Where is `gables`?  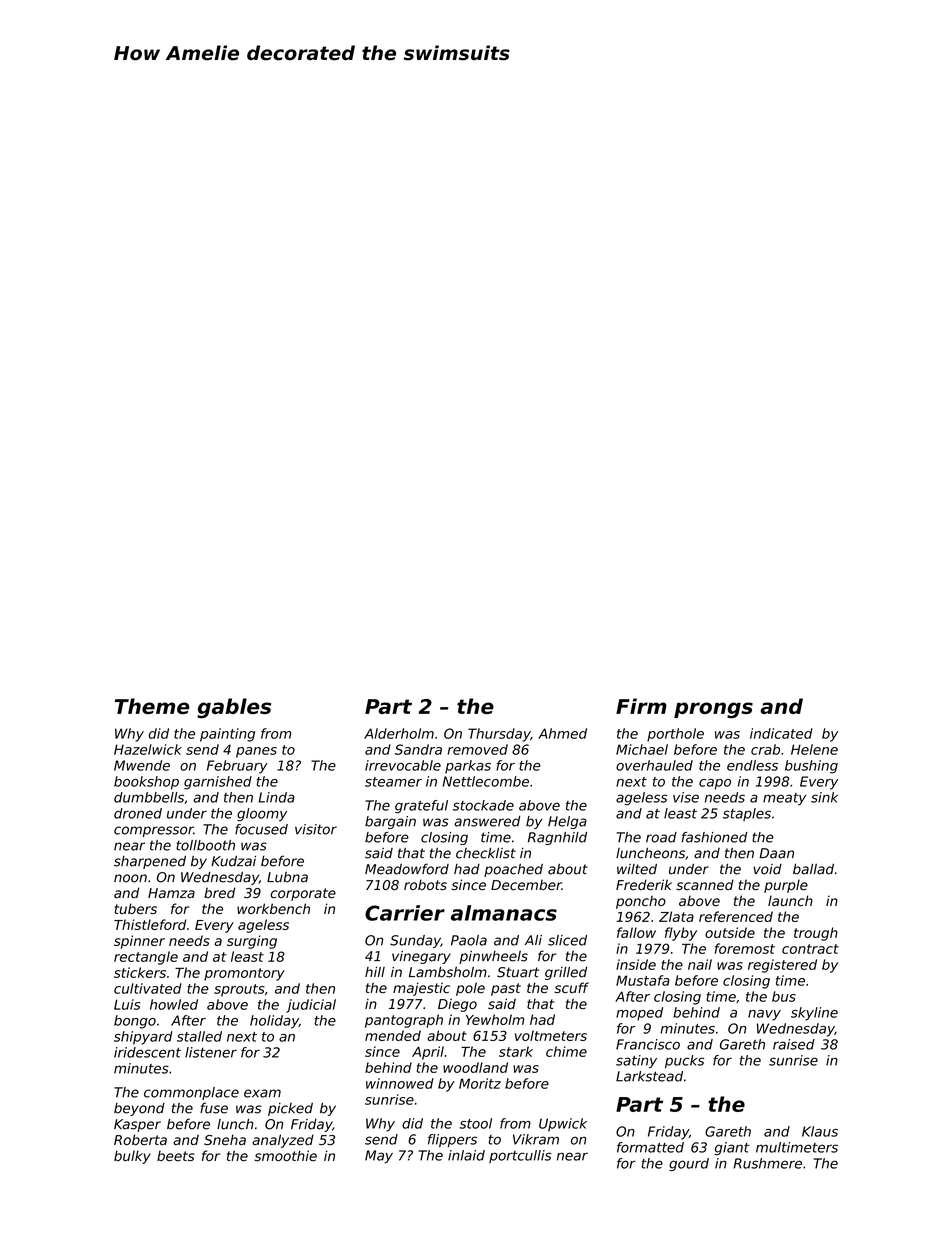 gables is located at coordinates (234, 708).
